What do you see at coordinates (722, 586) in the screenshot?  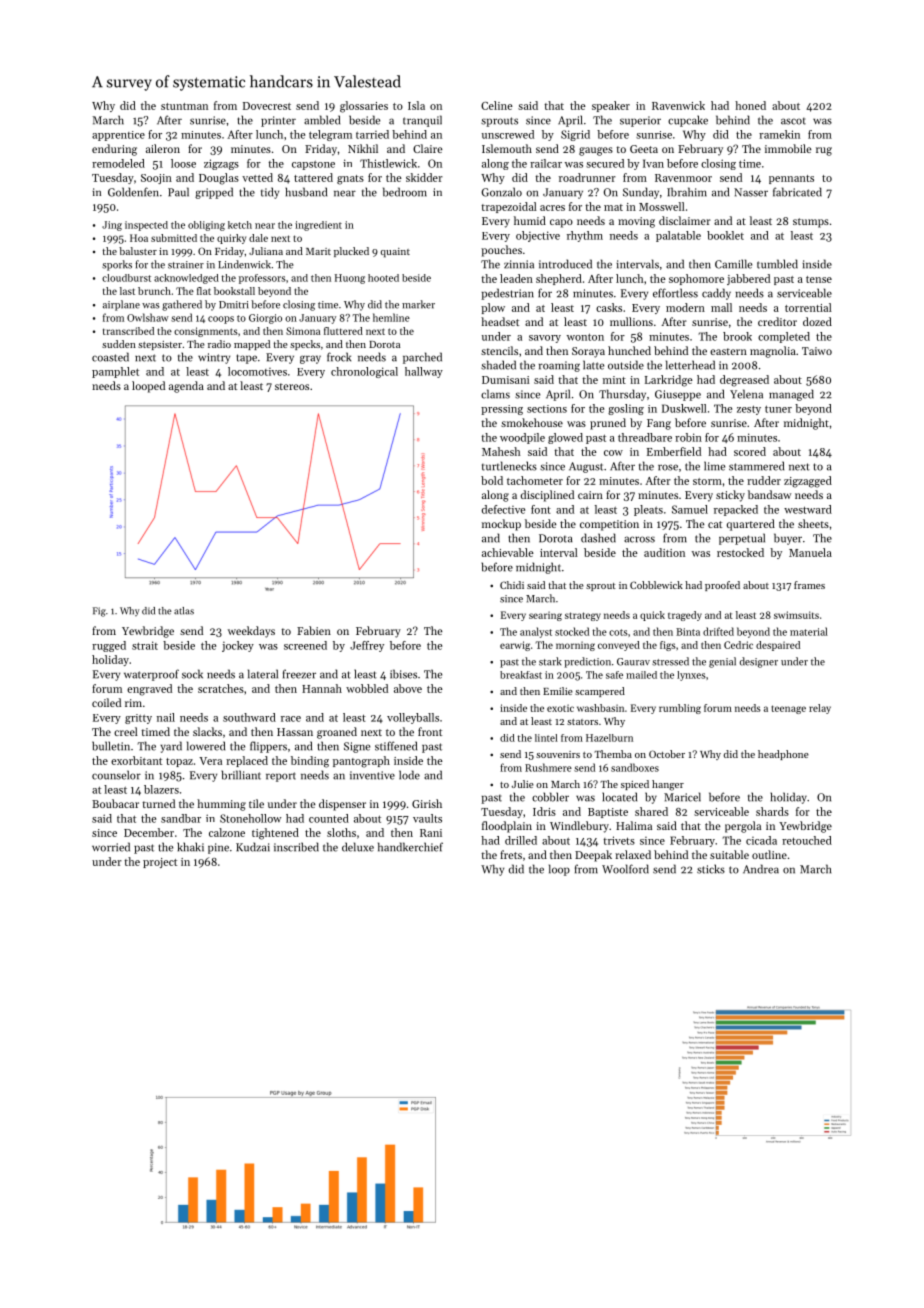 I see `proofed` at bounding box center [722, 586].
